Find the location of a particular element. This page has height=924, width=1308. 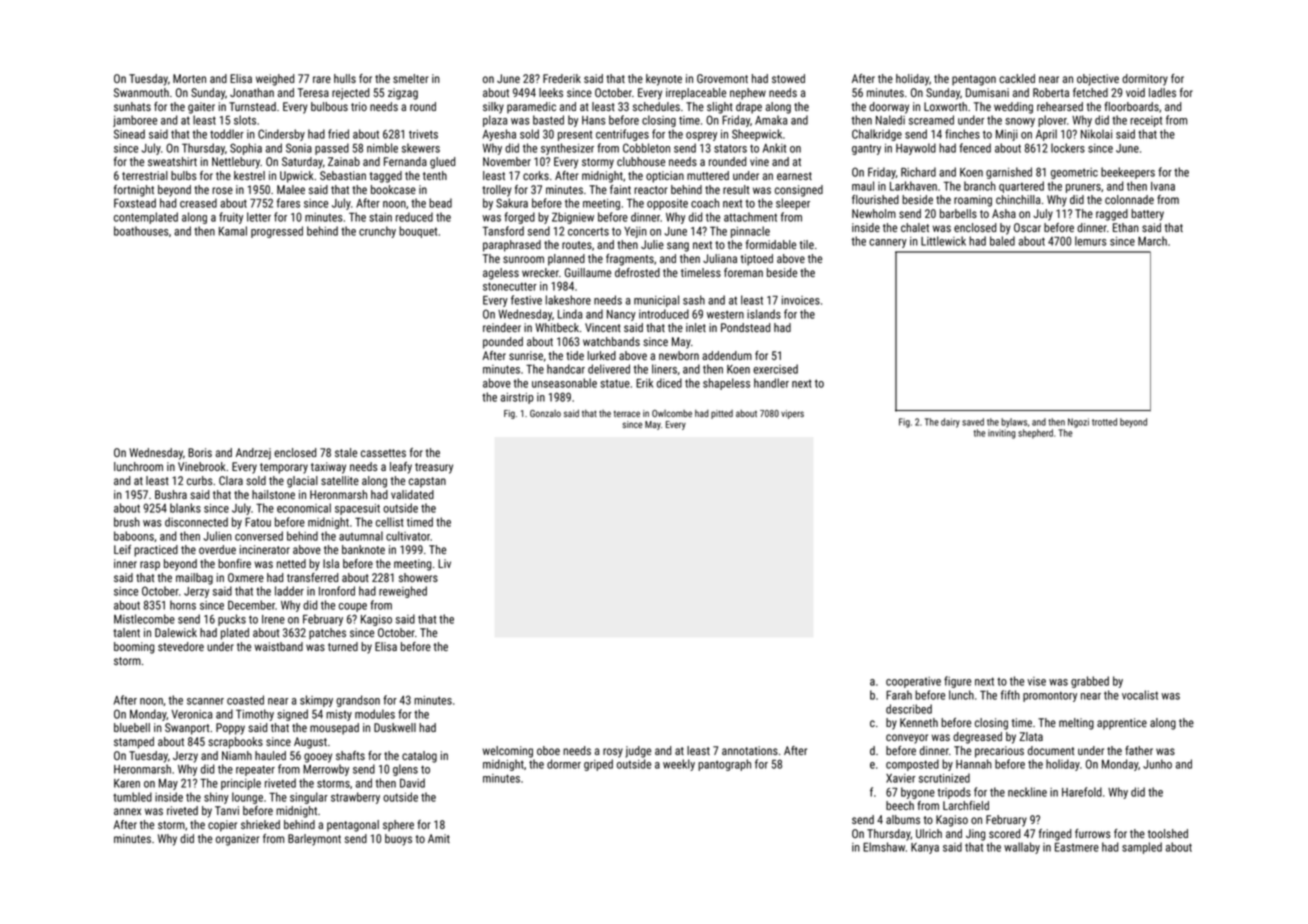

ladles is located at coordinates (1162, 92).
